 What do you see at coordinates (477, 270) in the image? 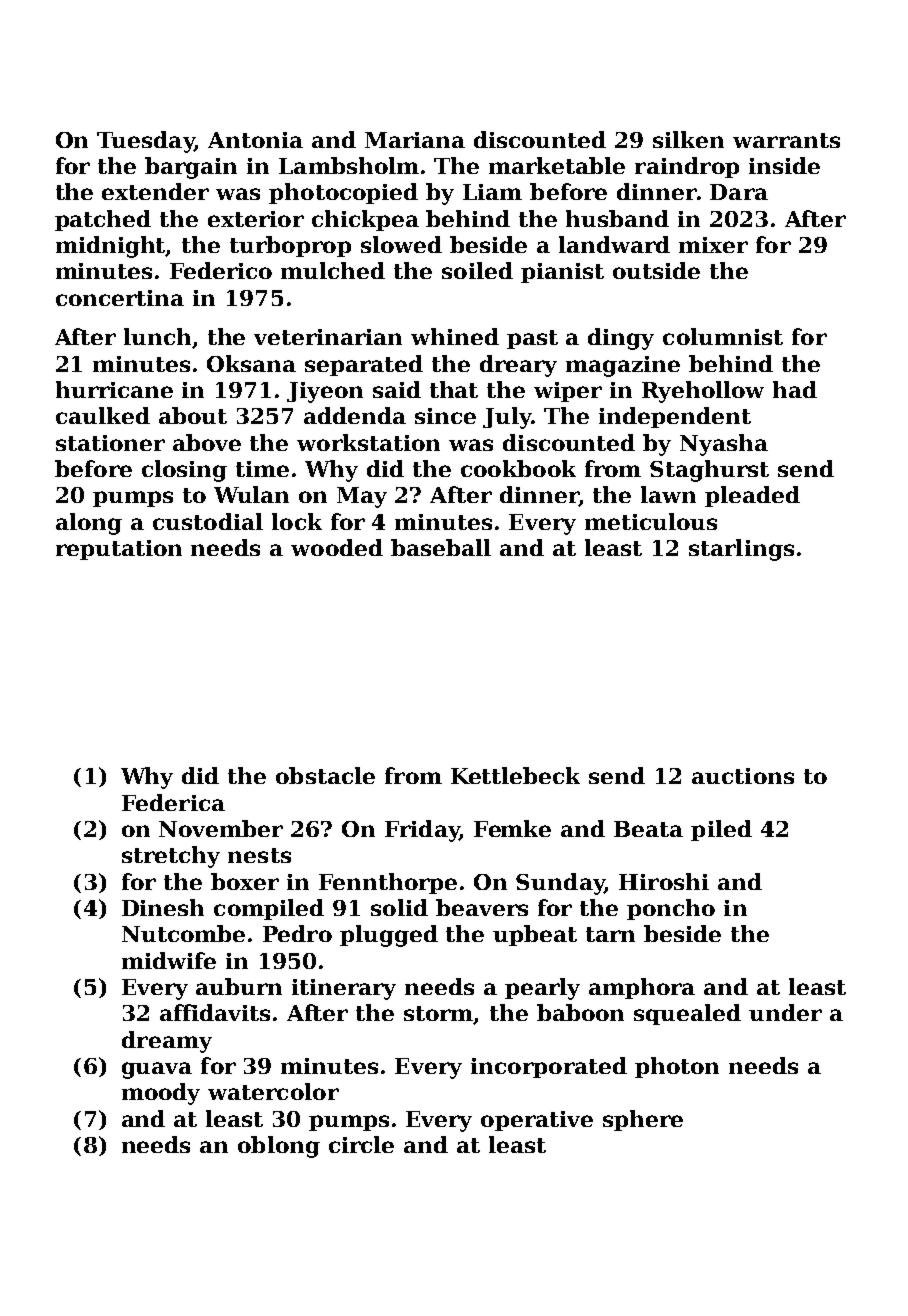
I see `soiled` at bounding box center [477, 270].
